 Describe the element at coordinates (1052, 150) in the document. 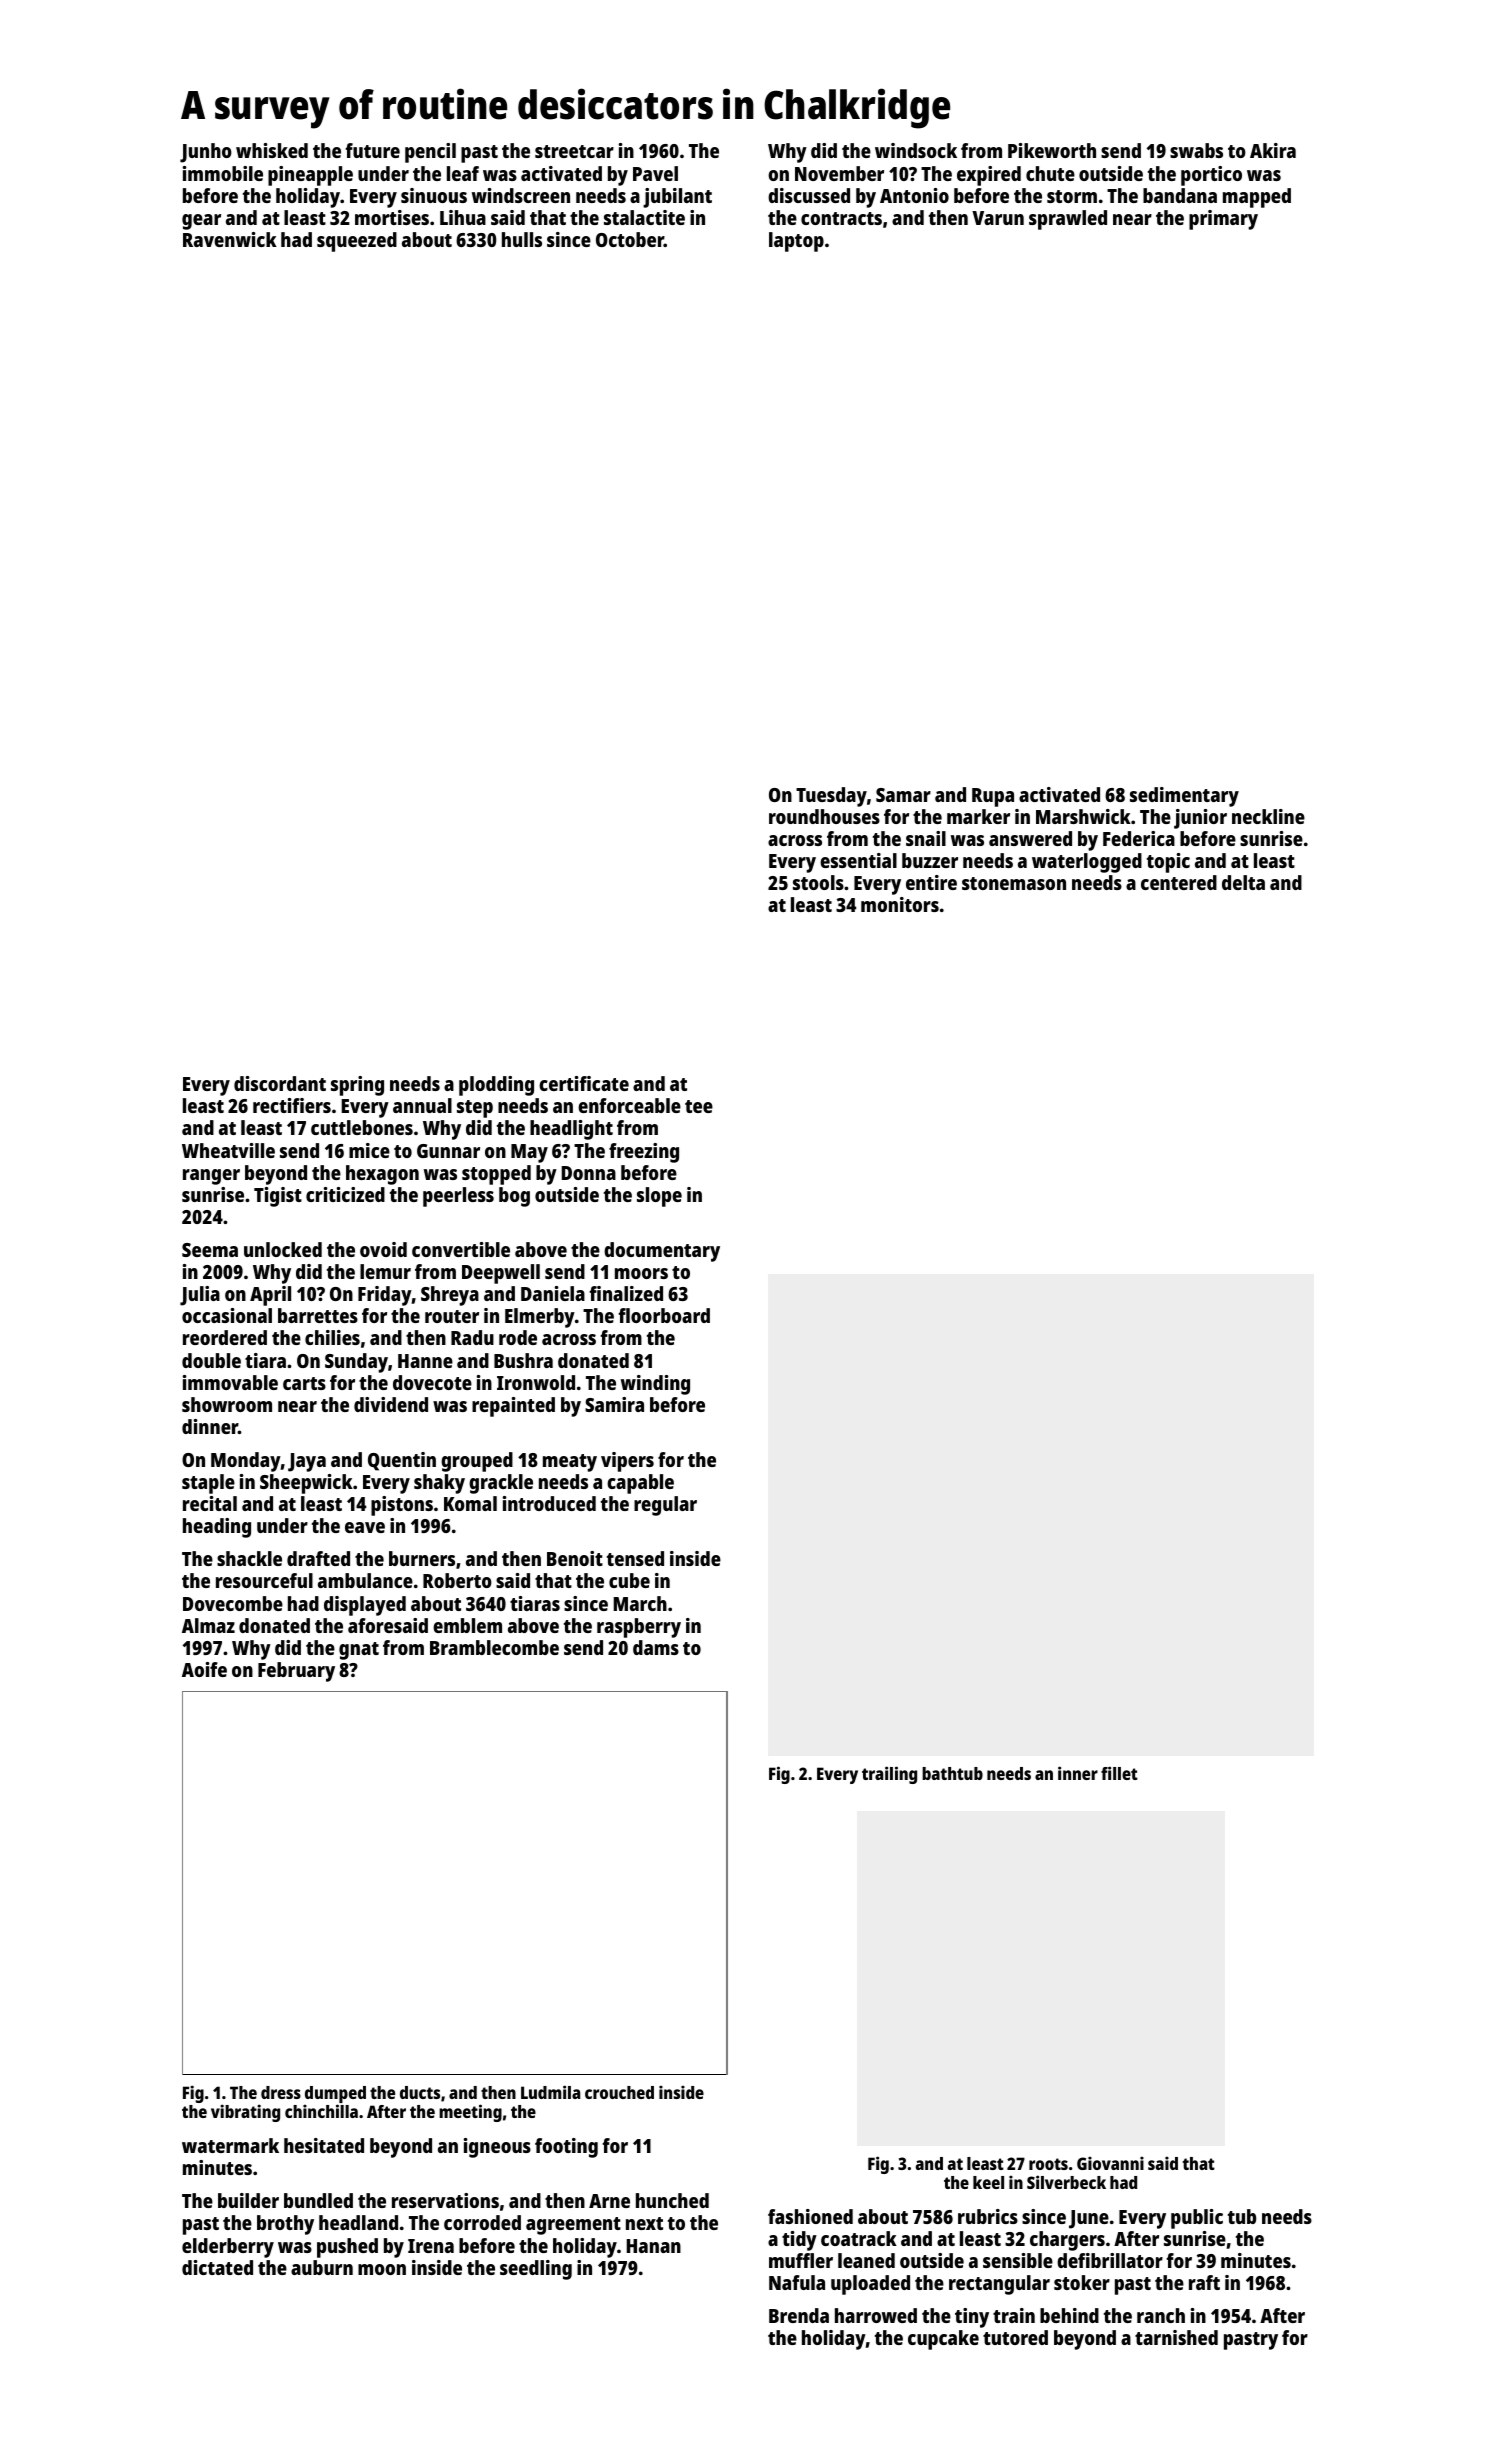

I see `Pikeworth` at that location.
